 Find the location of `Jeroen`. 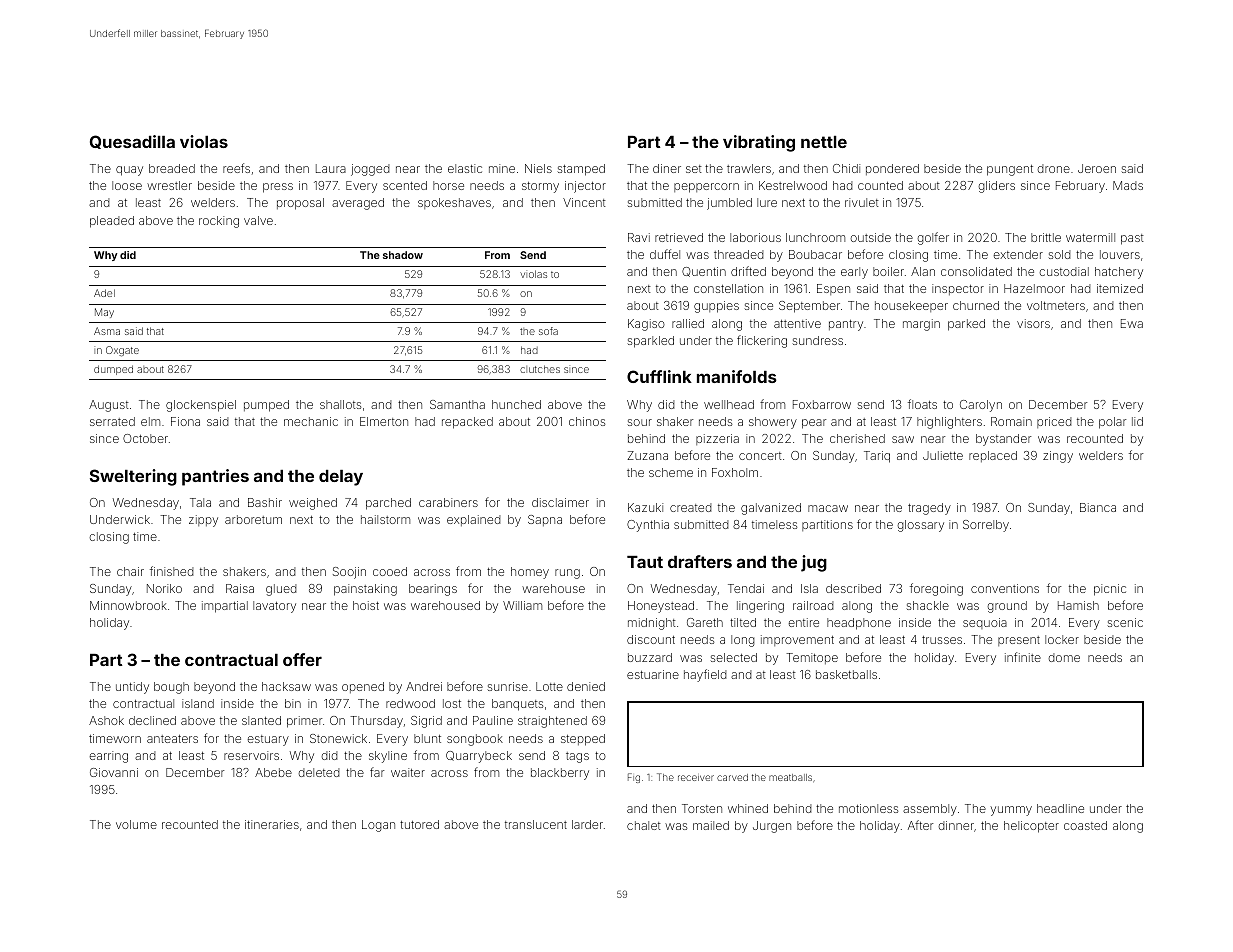

Jeroen is located at coordinates (1097, 168).
